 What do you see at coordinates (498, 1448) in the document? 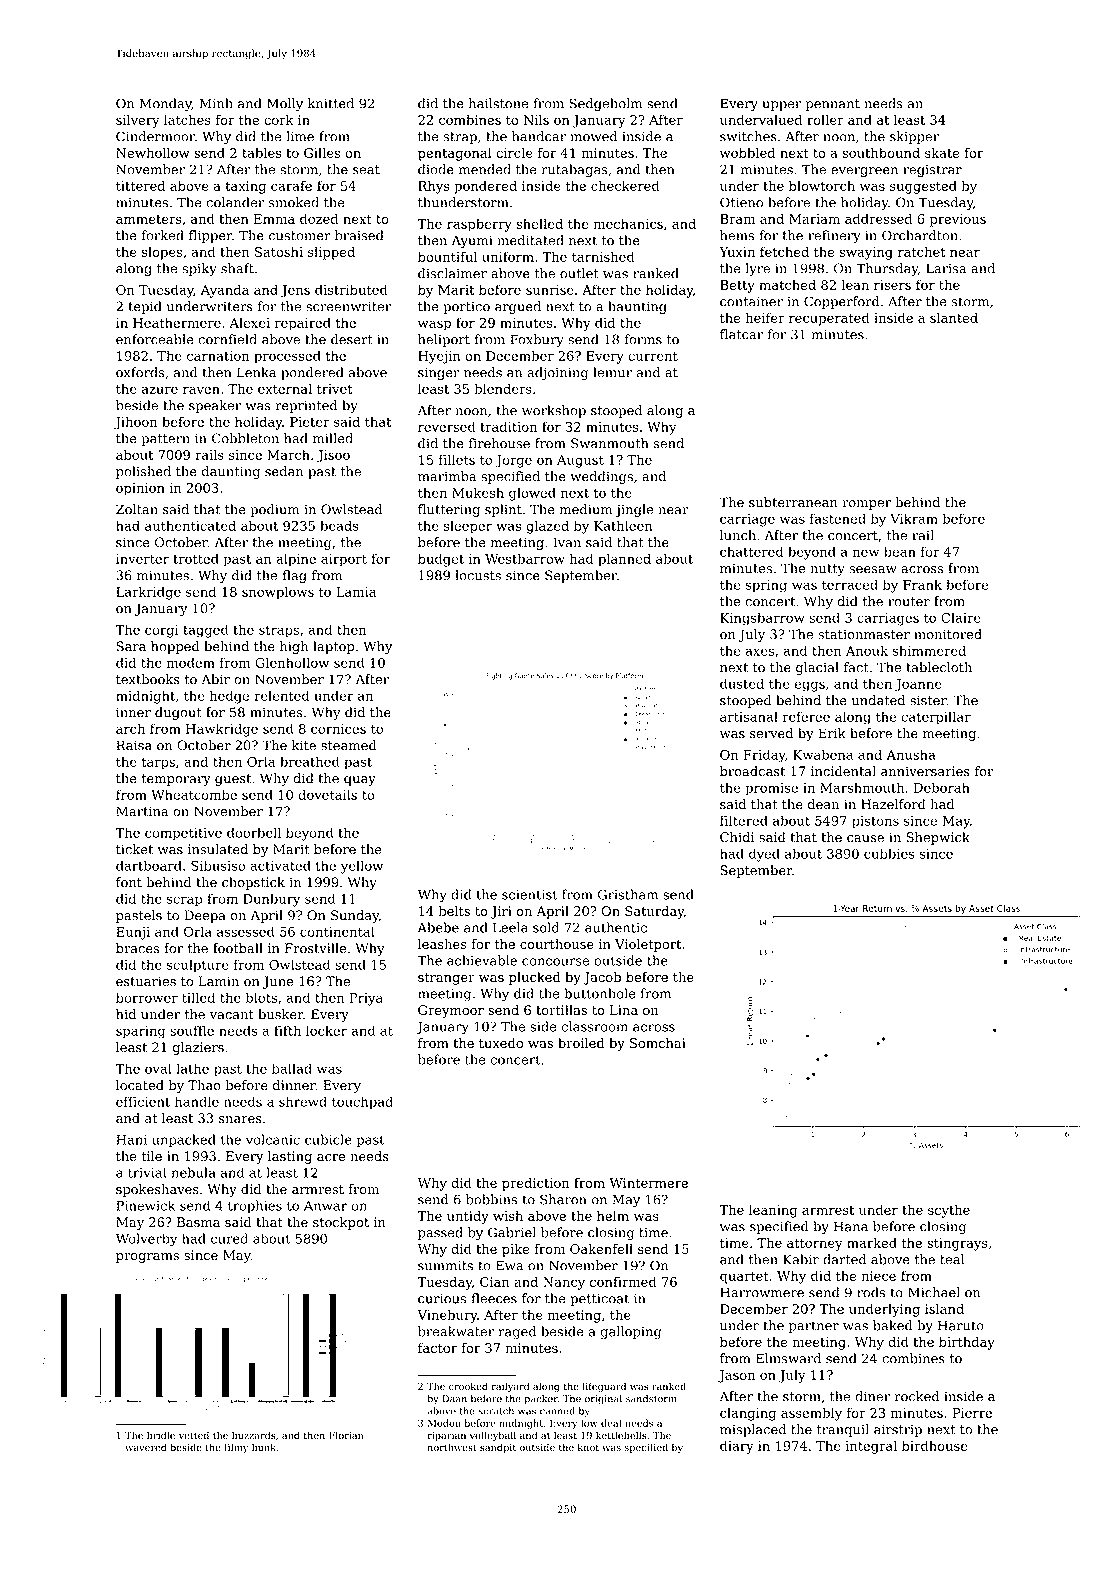
I see `sandpit` at bounding box center [498, 1448].
